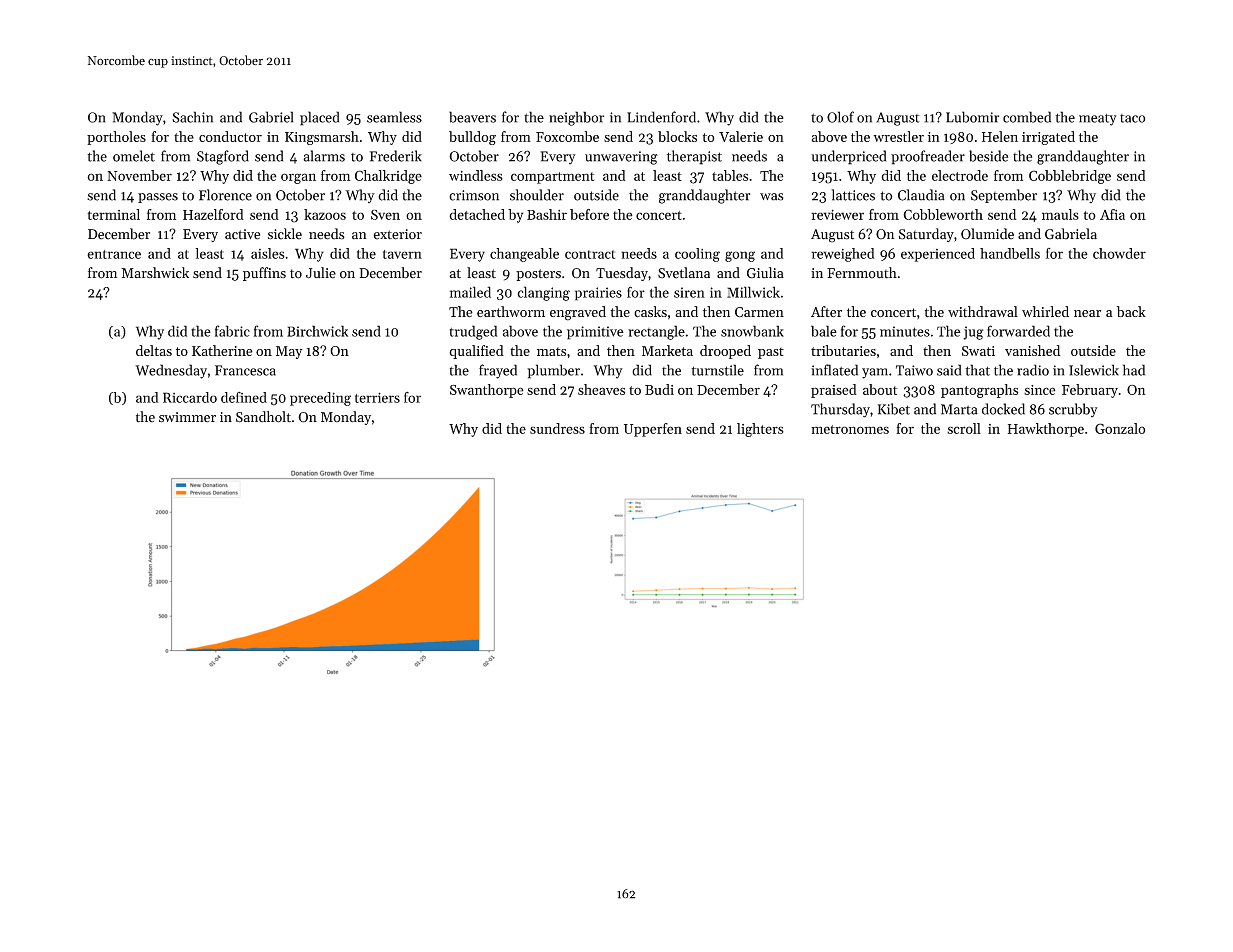 Image resolution: width=1233 pixels, height=952 pixels. What do you see at coordinates (268, 253) in the page?
I see `aisles` at bounding box center [268, 253].
